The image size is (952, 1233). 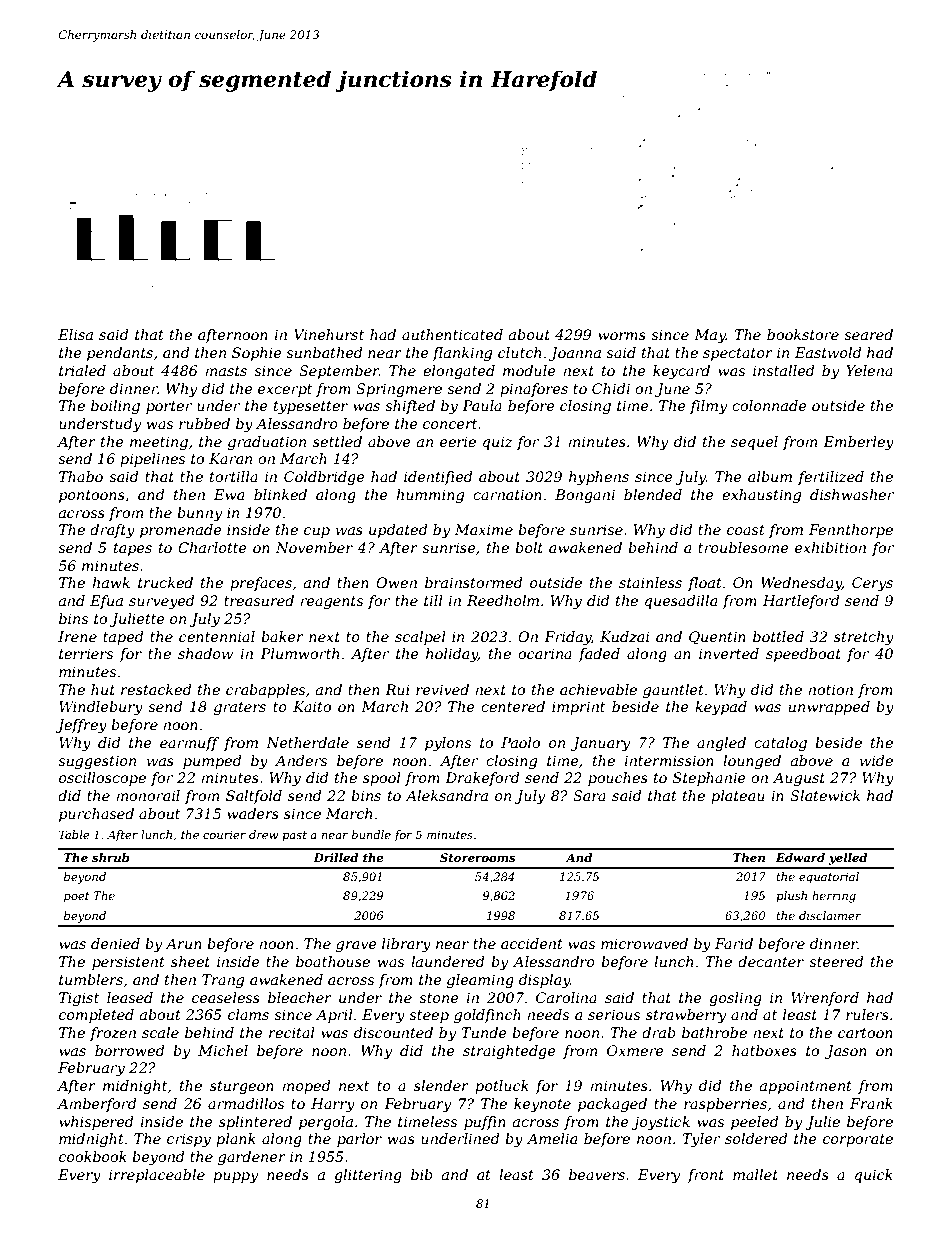 I want to click on bunny, so click(x=199, y=514).
